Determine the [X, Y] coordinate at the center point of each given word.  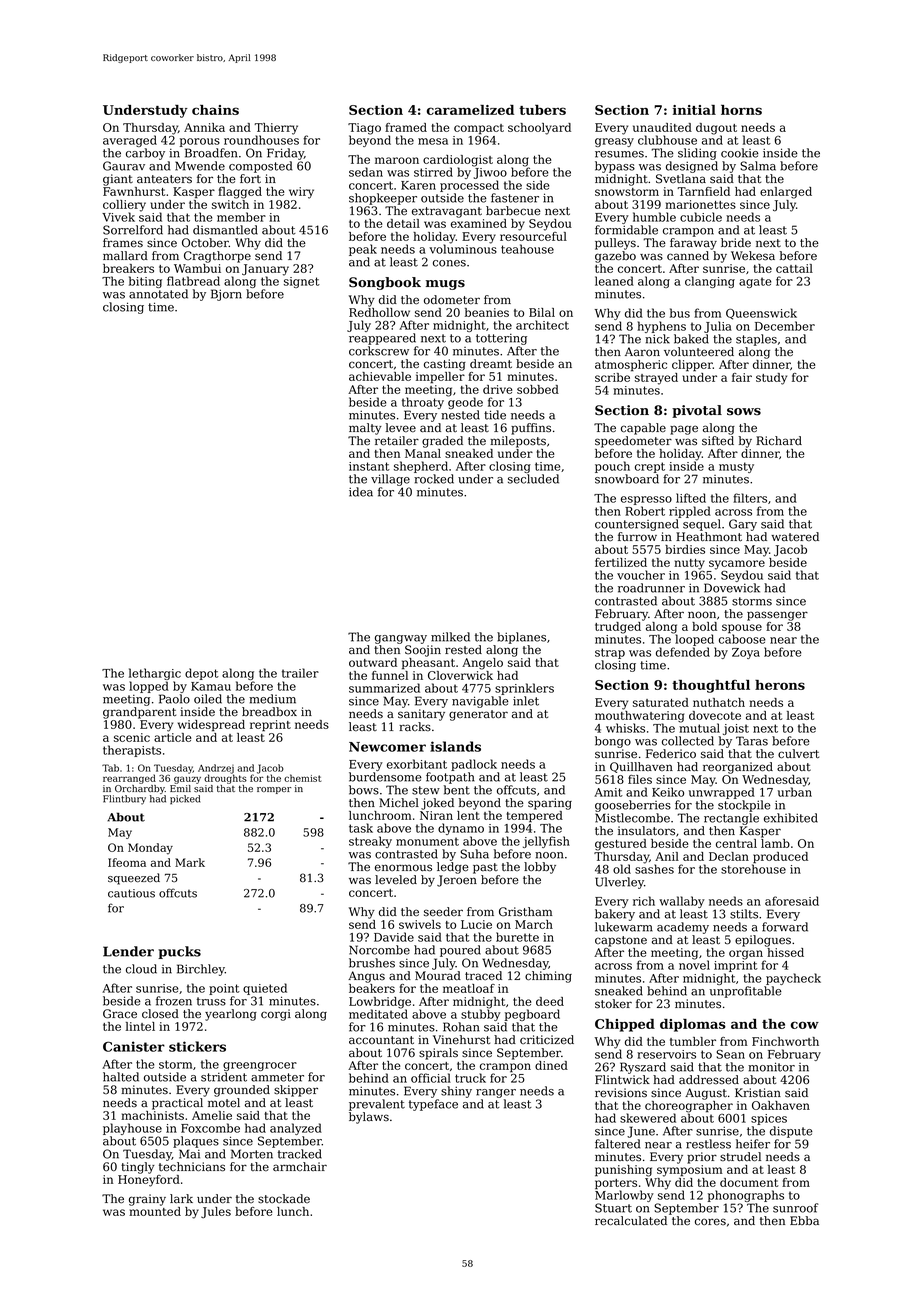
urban [795, 792]
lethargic [155, 674]
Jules [216, 1213]
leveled [396, 879]
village [390, 480]
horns [741, 110]
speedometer [633, 442]
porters [616, 1184]
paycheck [793, 979]
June [641, 1132]
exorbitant [417, 764]
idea [361, 492]
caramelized [470, 110]
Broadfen [211, 153]
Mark [190, 862]
